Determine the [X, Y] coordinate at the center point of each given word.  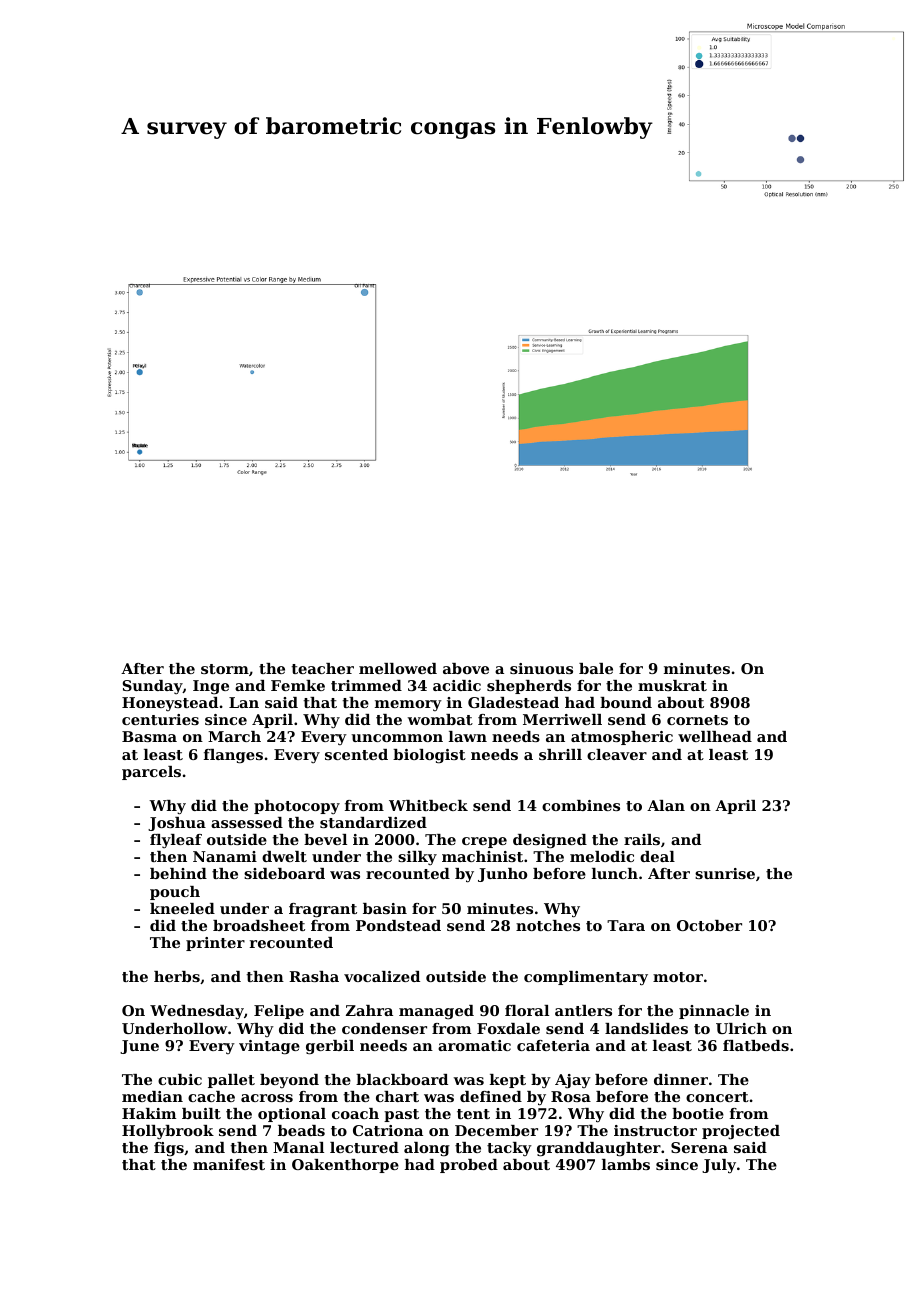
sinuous [541, 668]
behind [178, 873]
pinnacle [714, 1012]
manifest [229, 1164]
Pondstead [398, 925]
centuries [160, 719]
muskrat [672, 685]
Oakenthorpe [345, 1166]
